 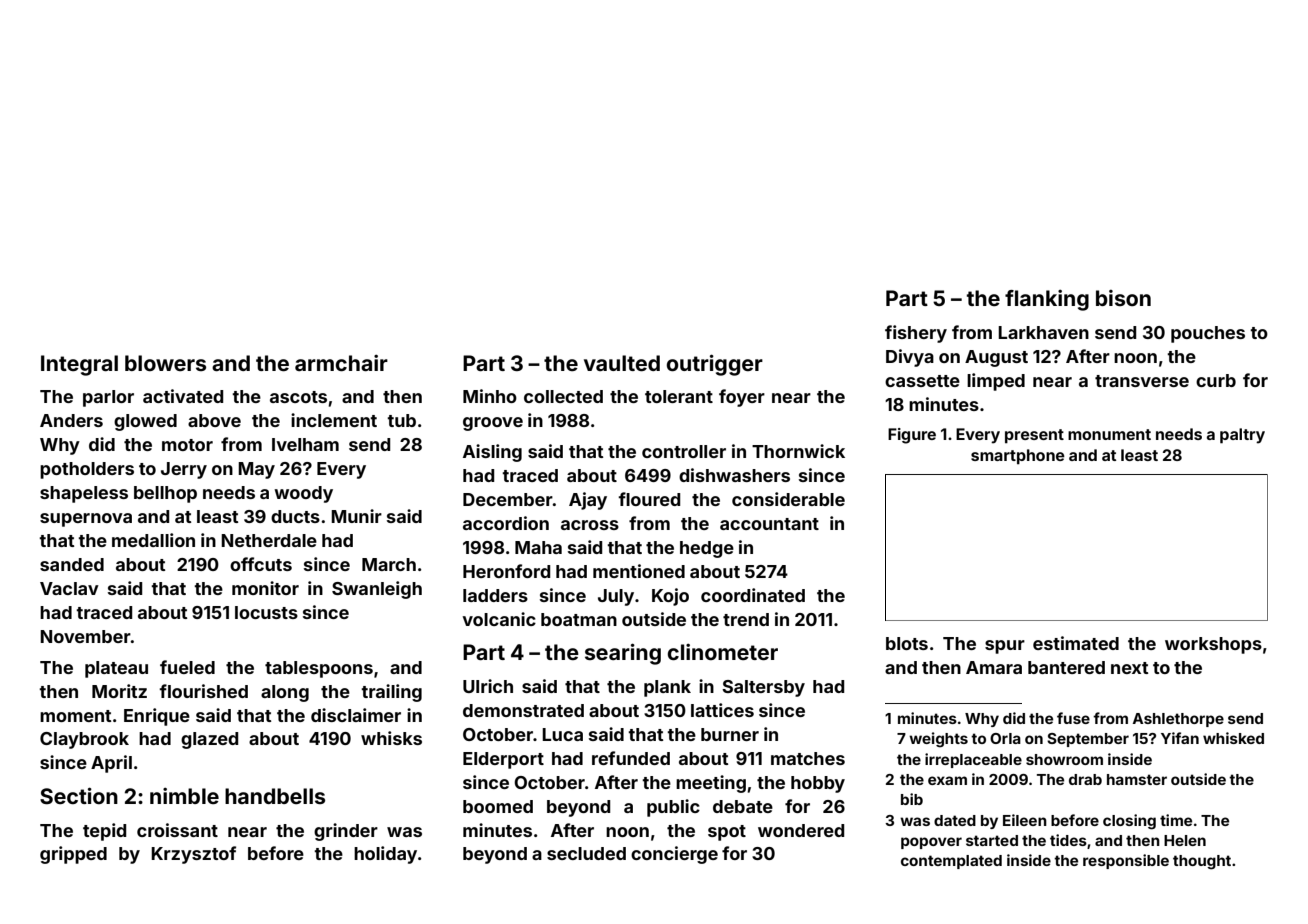 I want to click on workshops, so click(x=1213, y=645).
